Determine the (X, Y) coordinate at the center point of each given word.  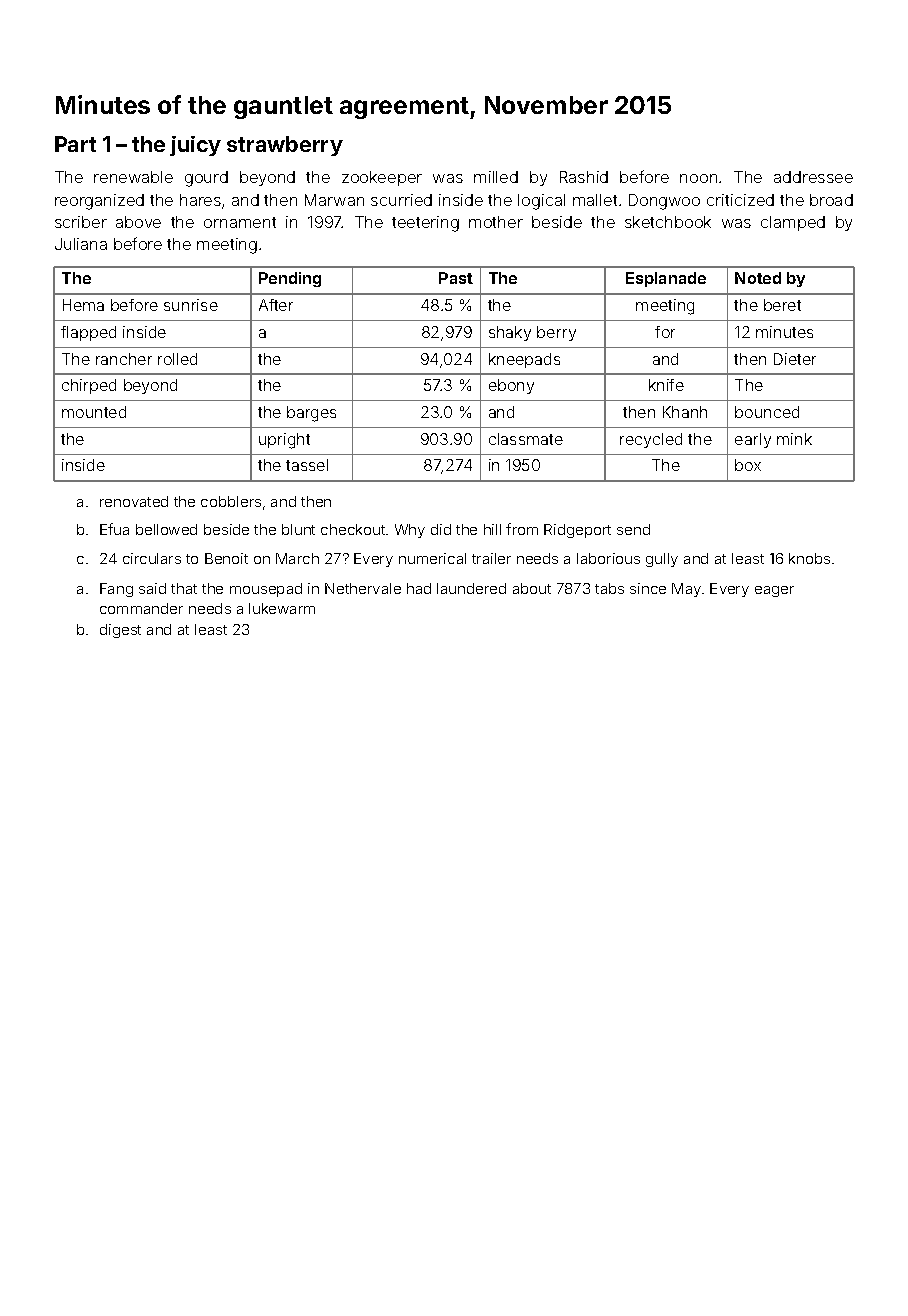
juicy (195, 146)
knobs (809, 558)
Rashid (584, 177)
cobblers (231, 501)
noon (698, 178)
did (441, 529)
